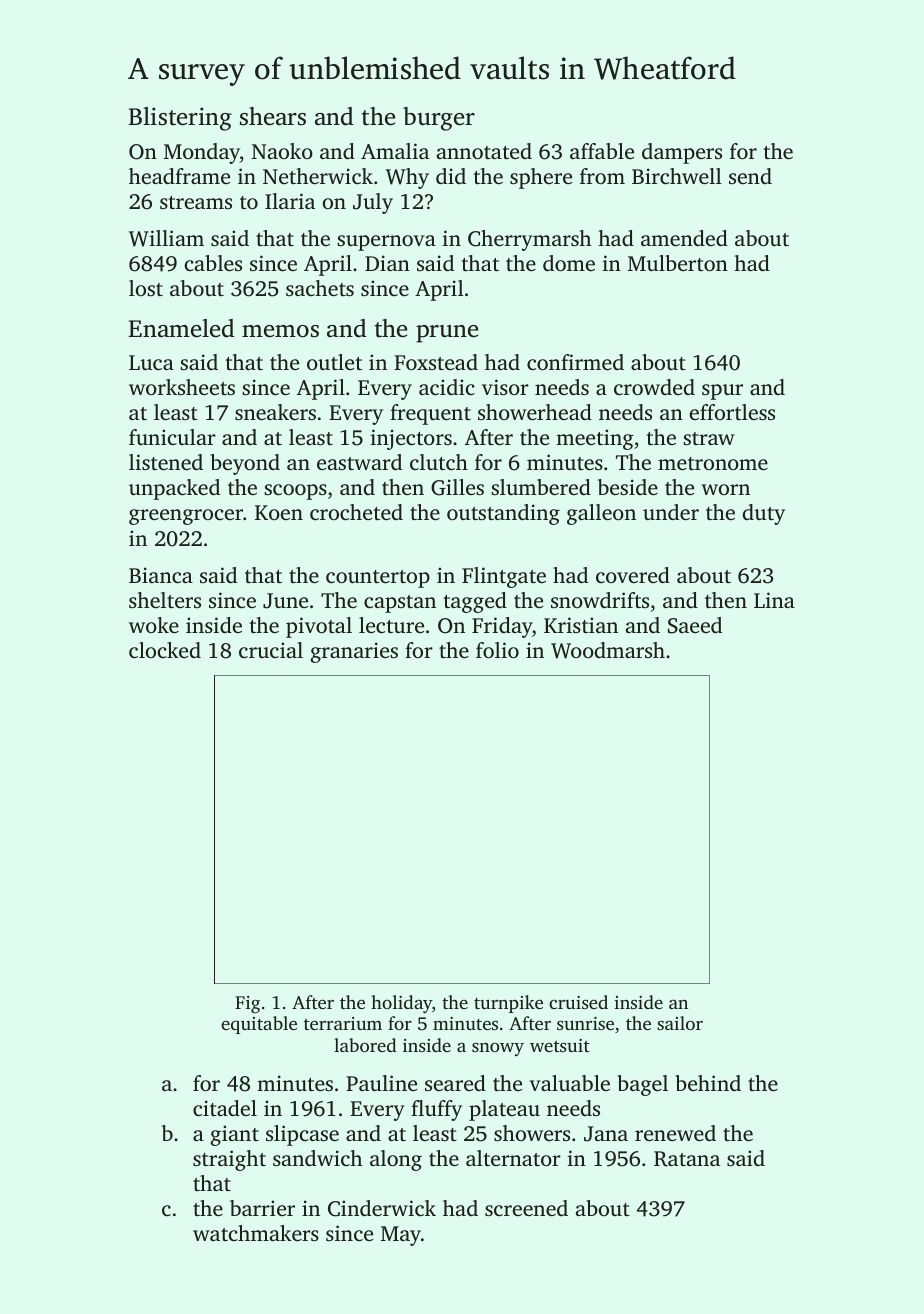 The width and height of the page is (924, 1314). I want to click on annotated, so click(484, 151).
